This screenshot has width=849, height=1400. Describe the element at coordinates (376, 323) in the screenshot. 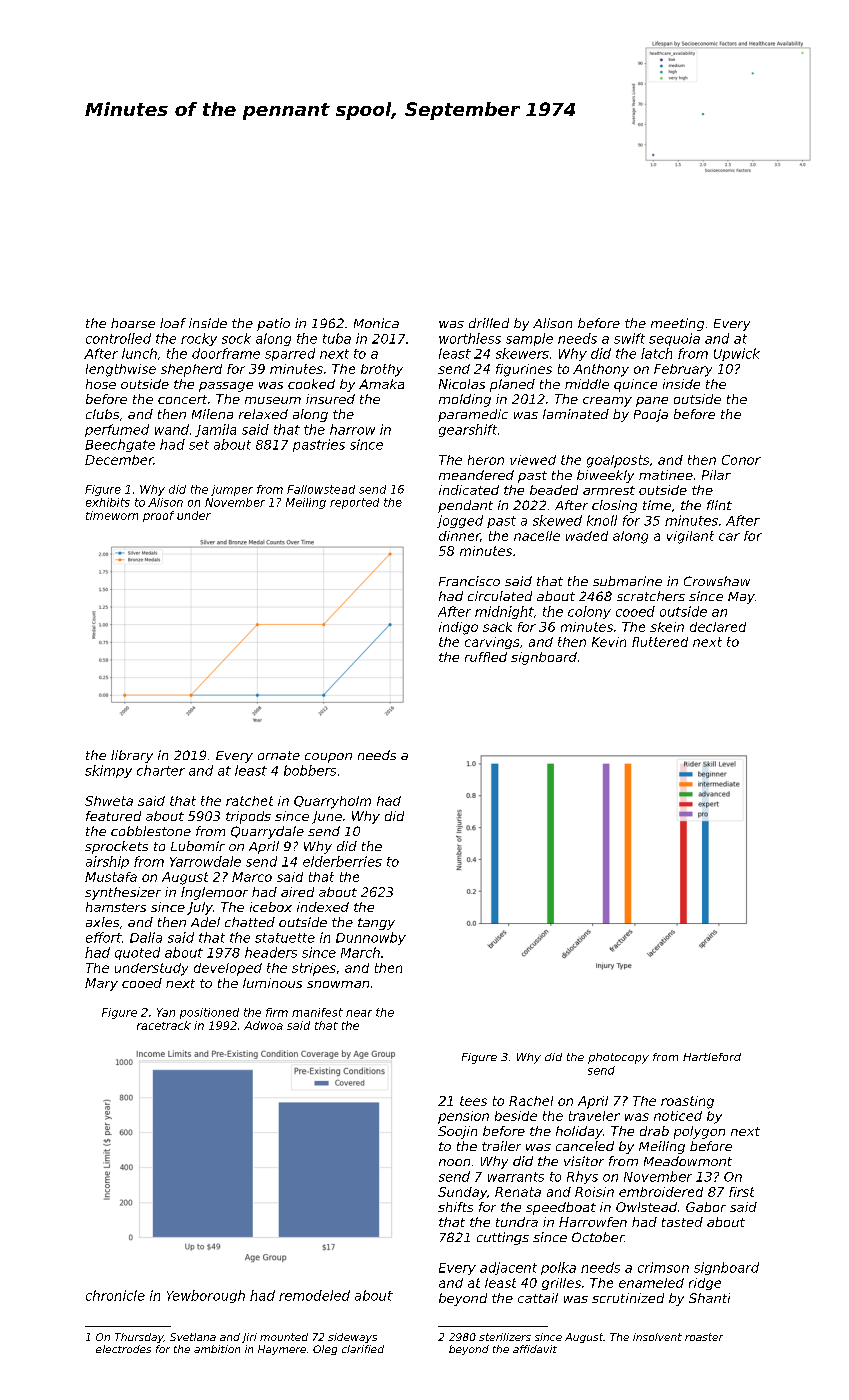

I see `Monica` at that location.
